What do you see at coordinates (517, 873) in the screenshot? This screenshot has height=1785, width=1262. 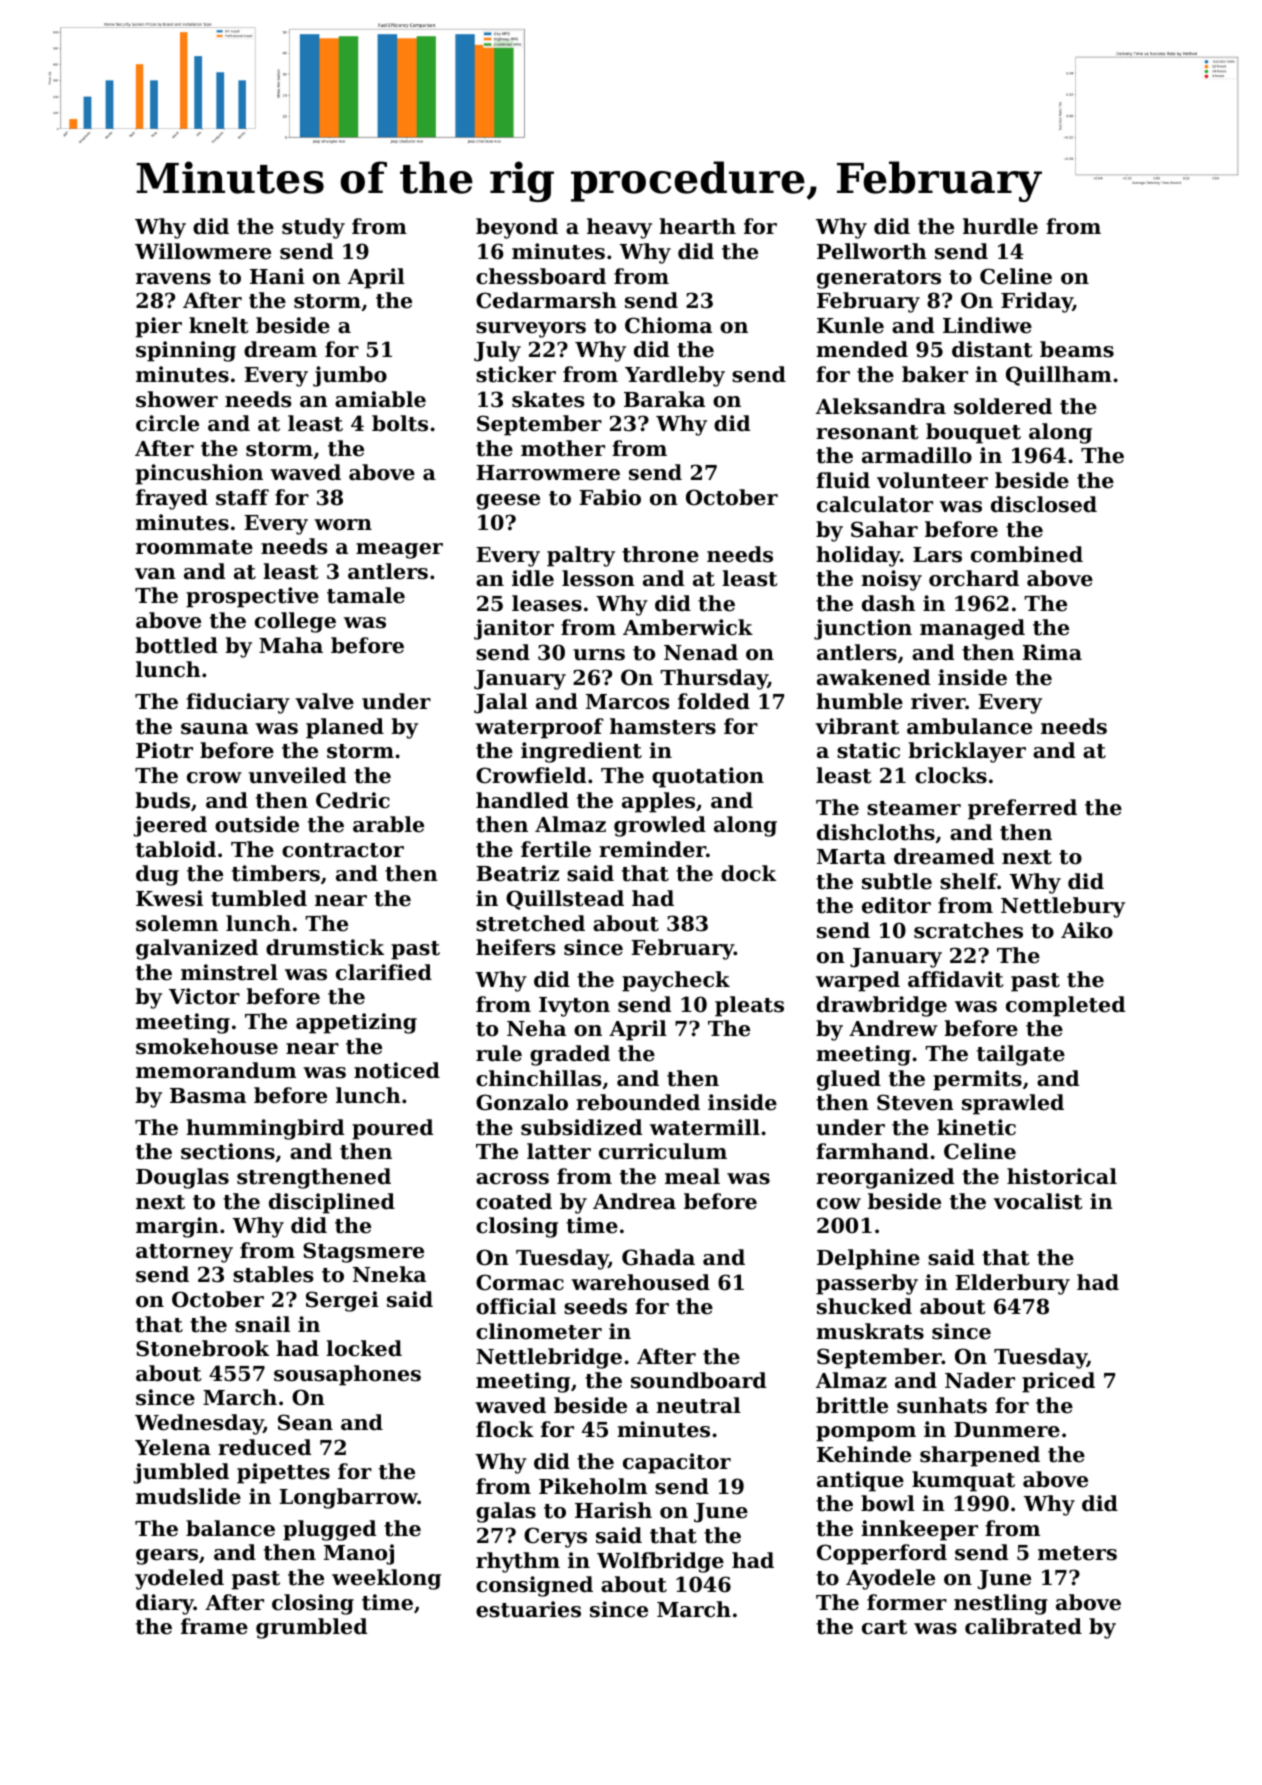 I see `Beatriz` at bounding box center [517, 873].
